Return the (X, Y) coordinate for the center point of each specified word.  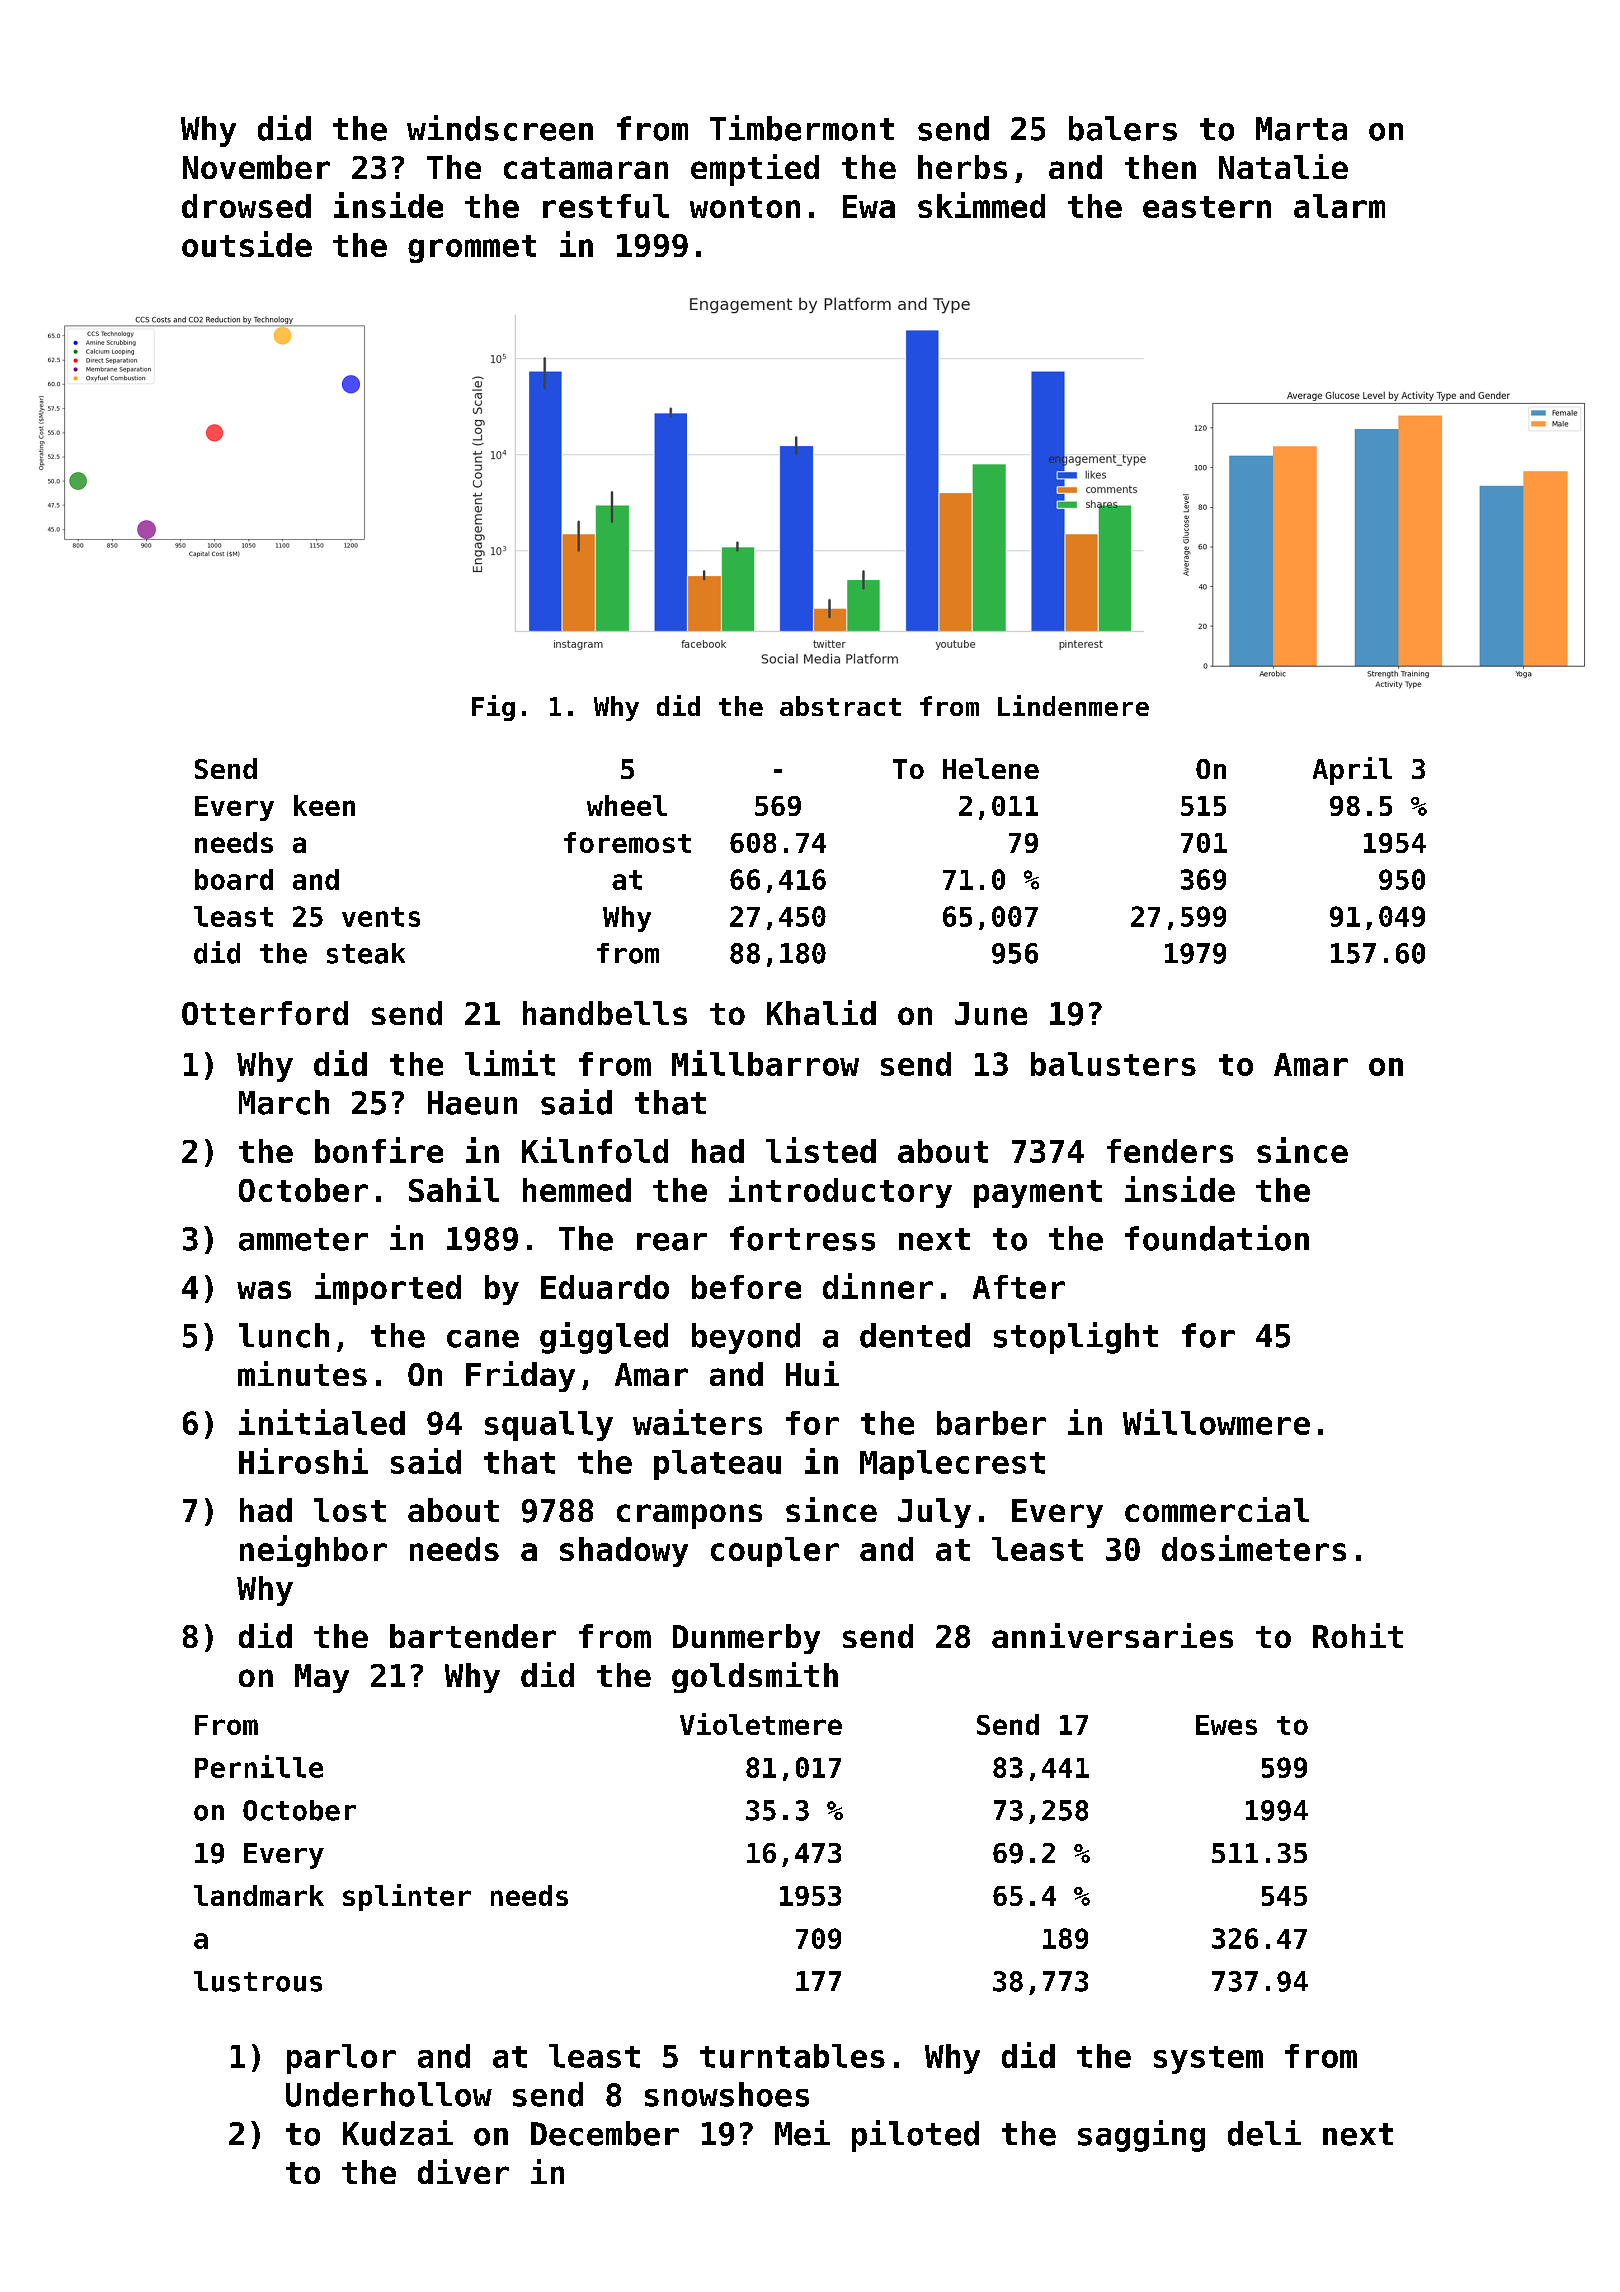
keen (324, 805)
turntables (792, 2056)
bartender (473, 1636)
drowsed (246, 206)
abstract (840, 706)
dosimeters (1254, 1548)
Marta (1301, 129)
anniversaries (1112, 1635)
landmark (259, 1895)
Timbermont (802, 128)
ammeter (303, 1239)
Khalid (821, 1012)
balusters (1113, 1064)
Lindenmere (1073, 705)
